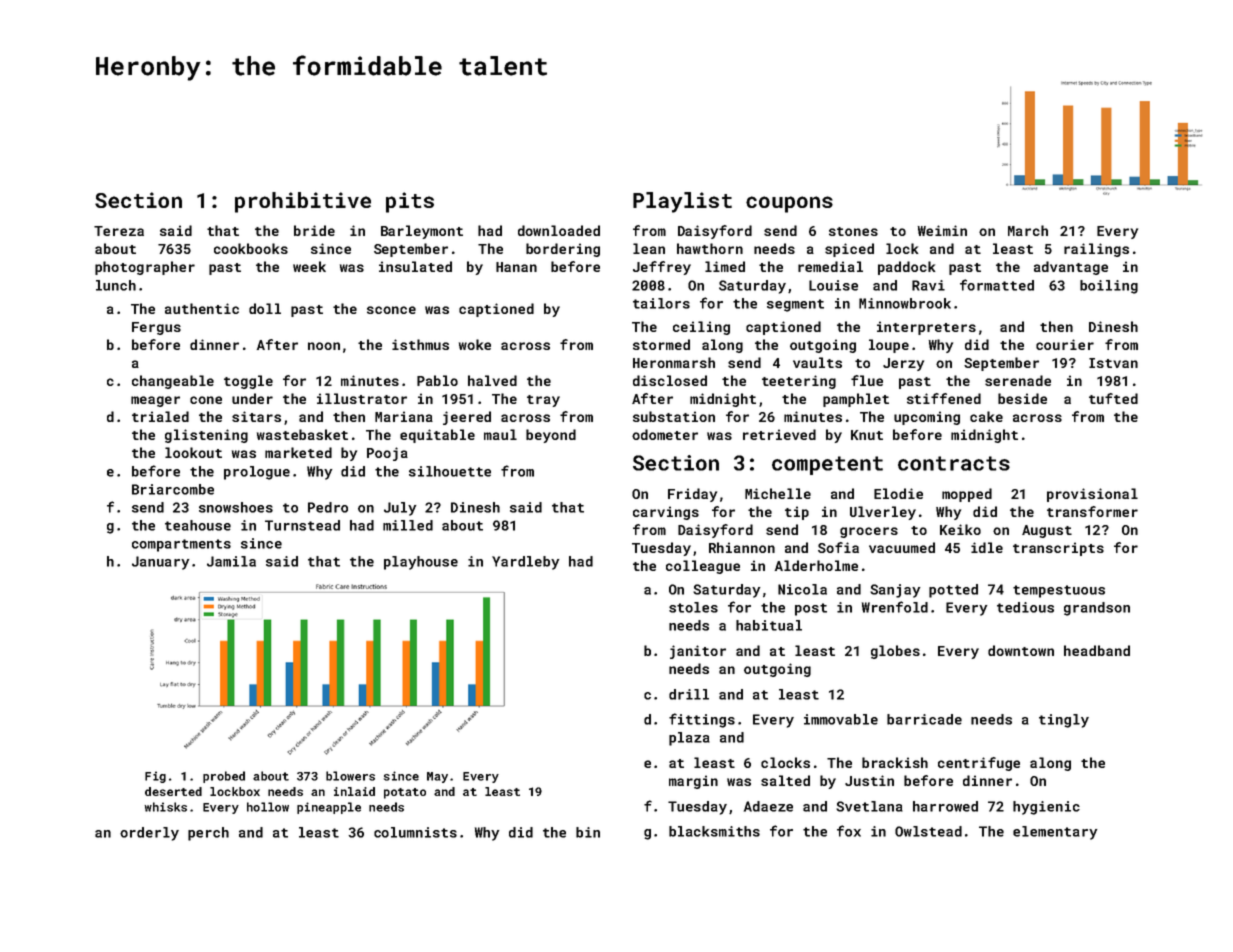 The height and width of the document is (952, 1233). I want to click on stoles, so click(693, 607).
